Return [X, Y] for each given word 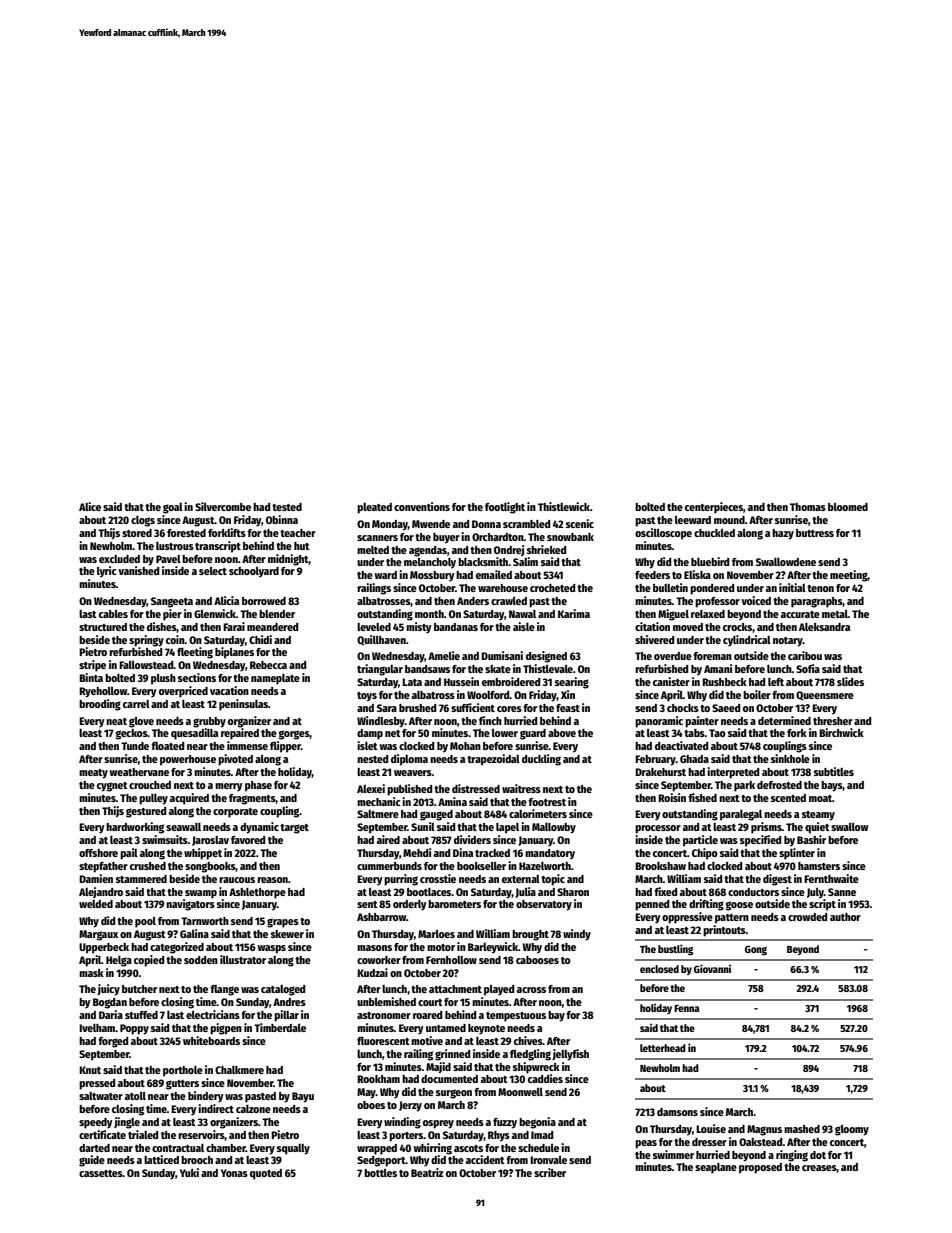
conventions [422, 506]
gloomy [852, 1130]
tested [287, 507]
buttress [815, 533]
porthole [183, 1071]
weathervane [139, 772]
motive [427, 1040]
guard [533, 734]
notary [788, 642]
